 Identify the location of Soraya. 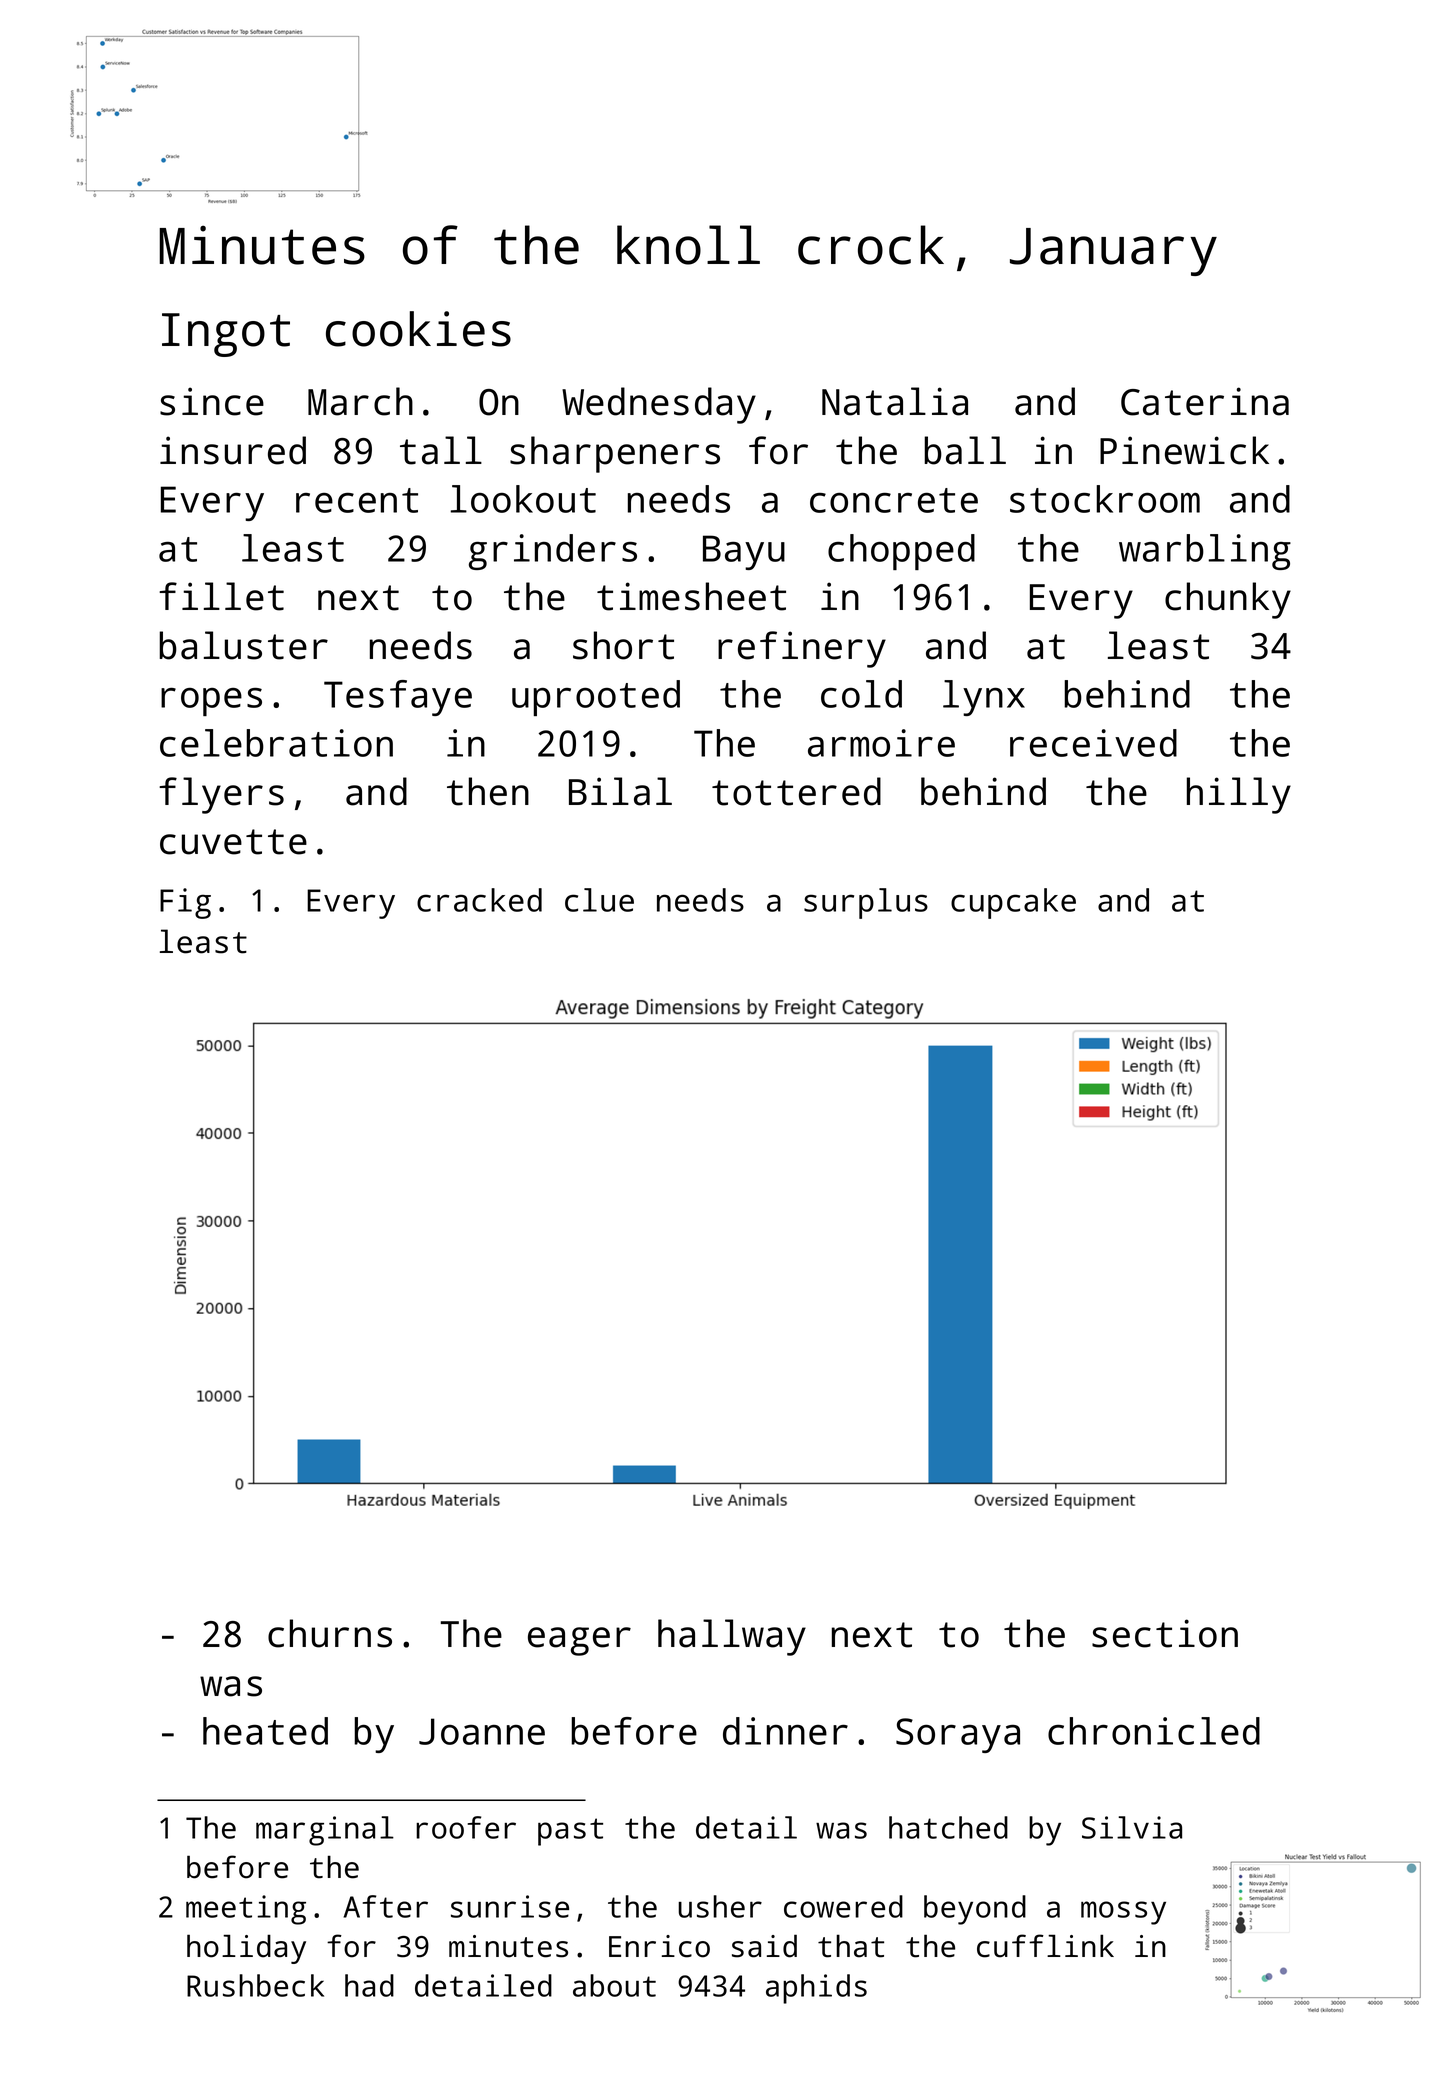
(958, 1735).
